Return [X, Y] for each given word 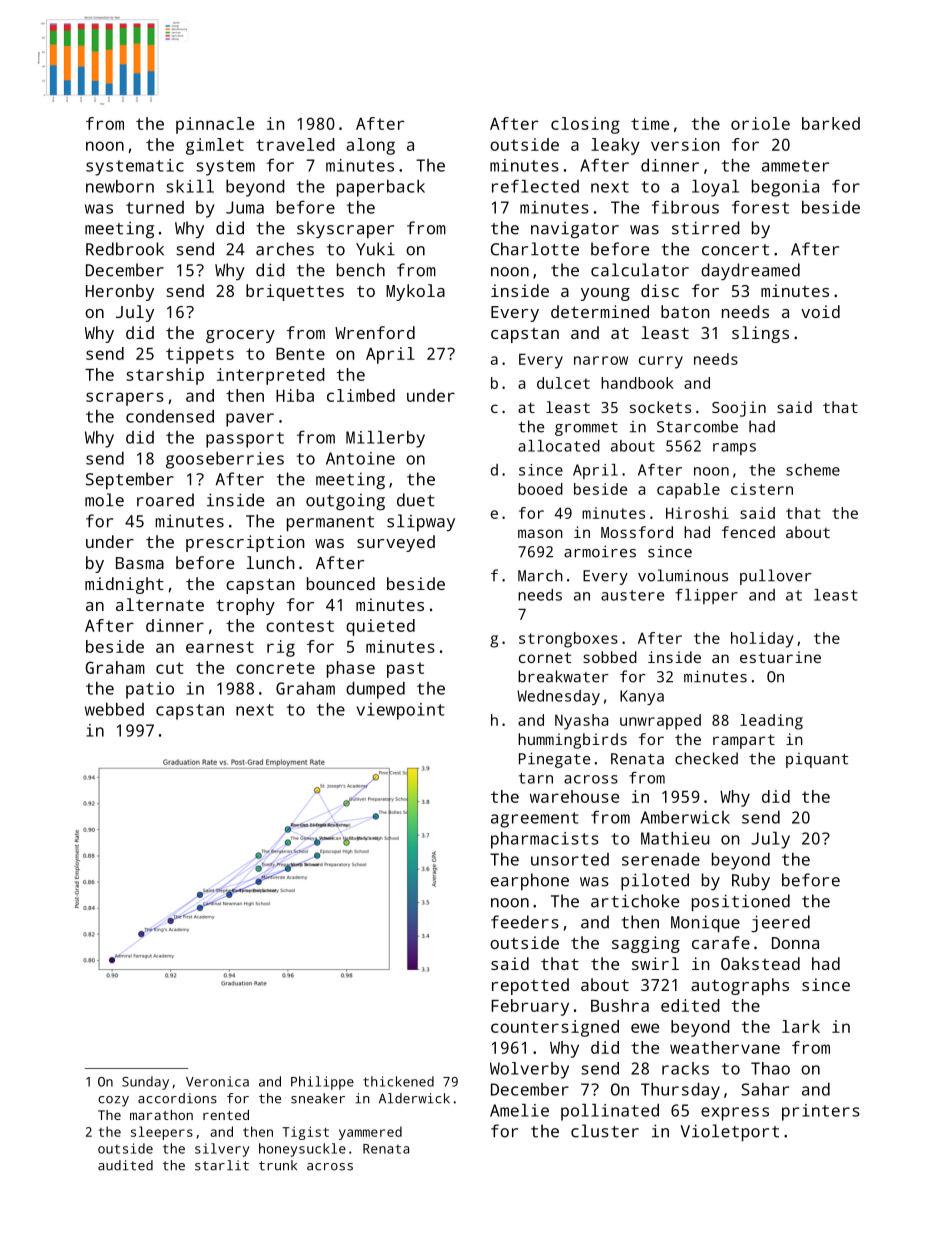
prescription [245, 543]
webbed [114, 709]
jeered [780, 923]
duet [416, 500]
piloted [655, 882]
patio [150, 690]
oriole [760, 123]
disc [660, 290]
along [370, 146]
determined [600, 311]
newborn [120, 186]
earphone [530, 882]
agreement [534, 820]
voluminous [683, 575]
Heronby [120, 292]
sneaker [318, 1098]
